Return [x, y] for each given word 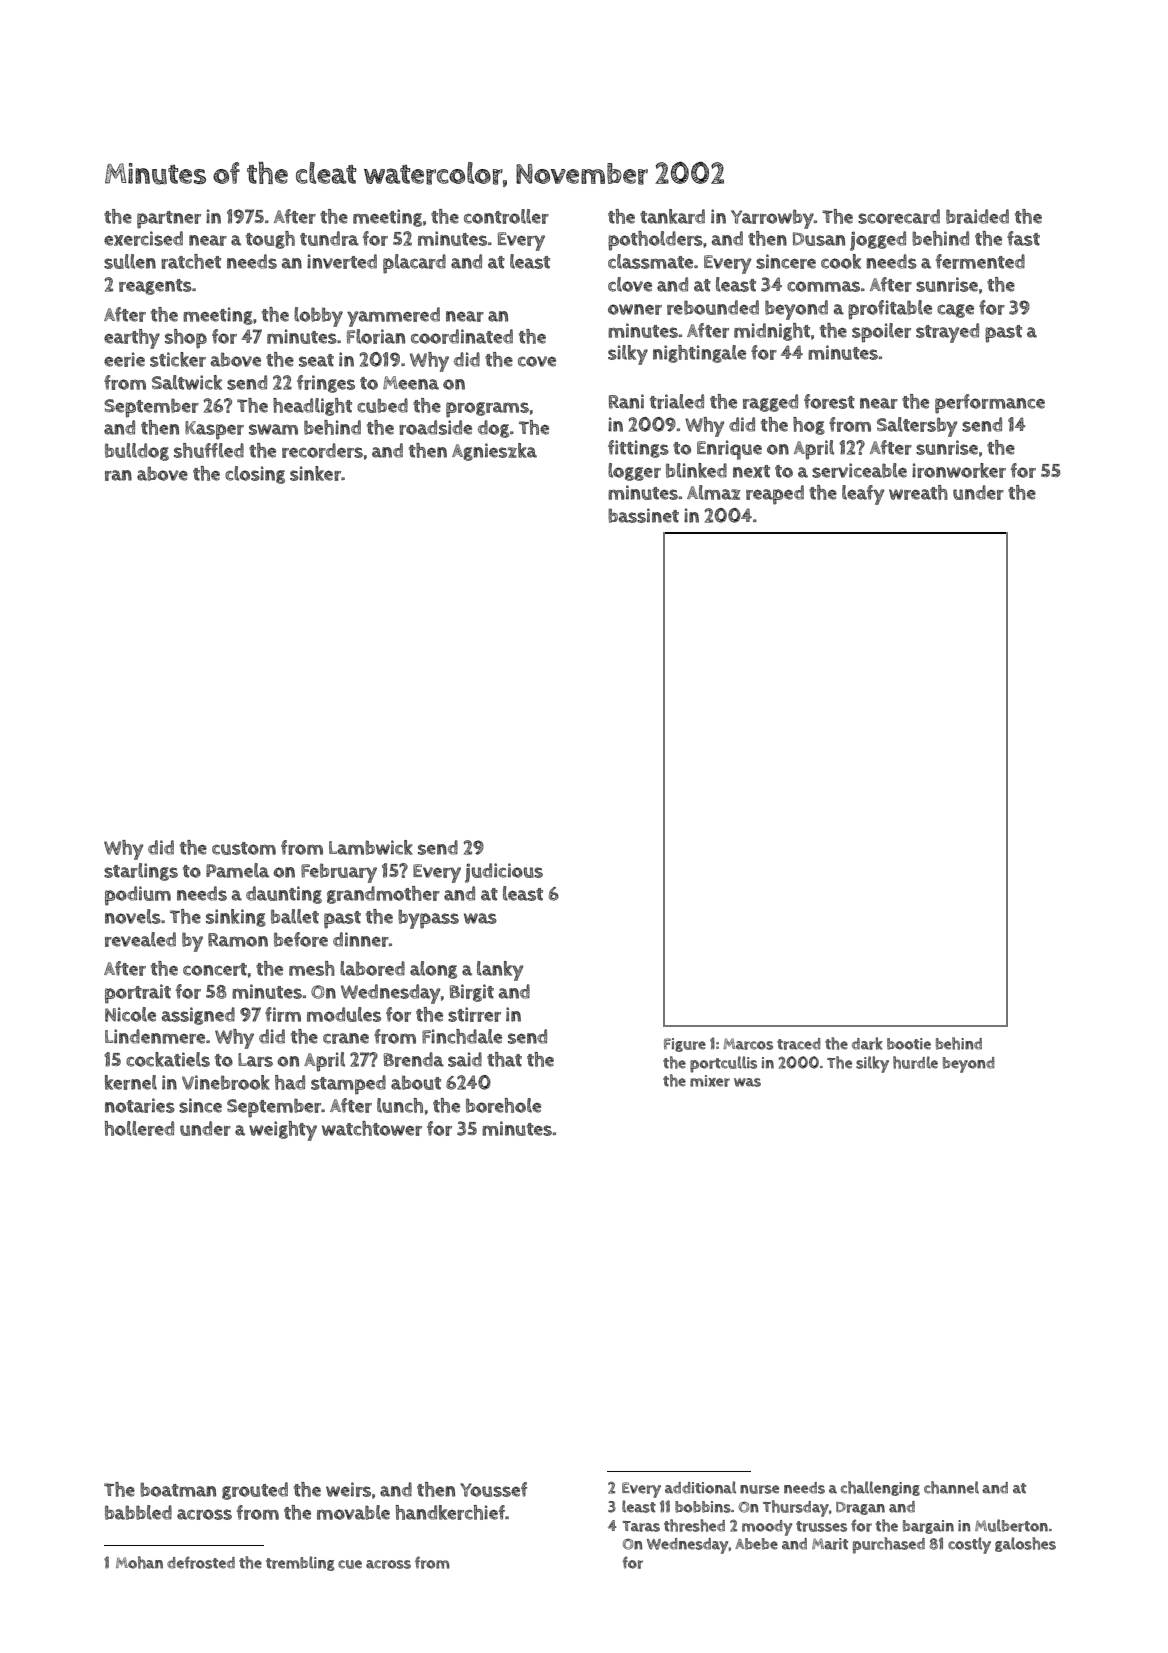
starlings [141, 872]
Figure [685, 1045]
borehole [503, 1105]
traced [799, 1044]
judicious [504, 873]
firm [283, 1014]
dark [867, 1043]
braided [977, 216]
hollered [139, 1128]
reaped [775, 495]
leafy [863, 495]
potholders [655, 241]
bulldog [137, 452]
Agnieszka [494, 452]
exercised [143, 238]
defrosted [201, 1562]
